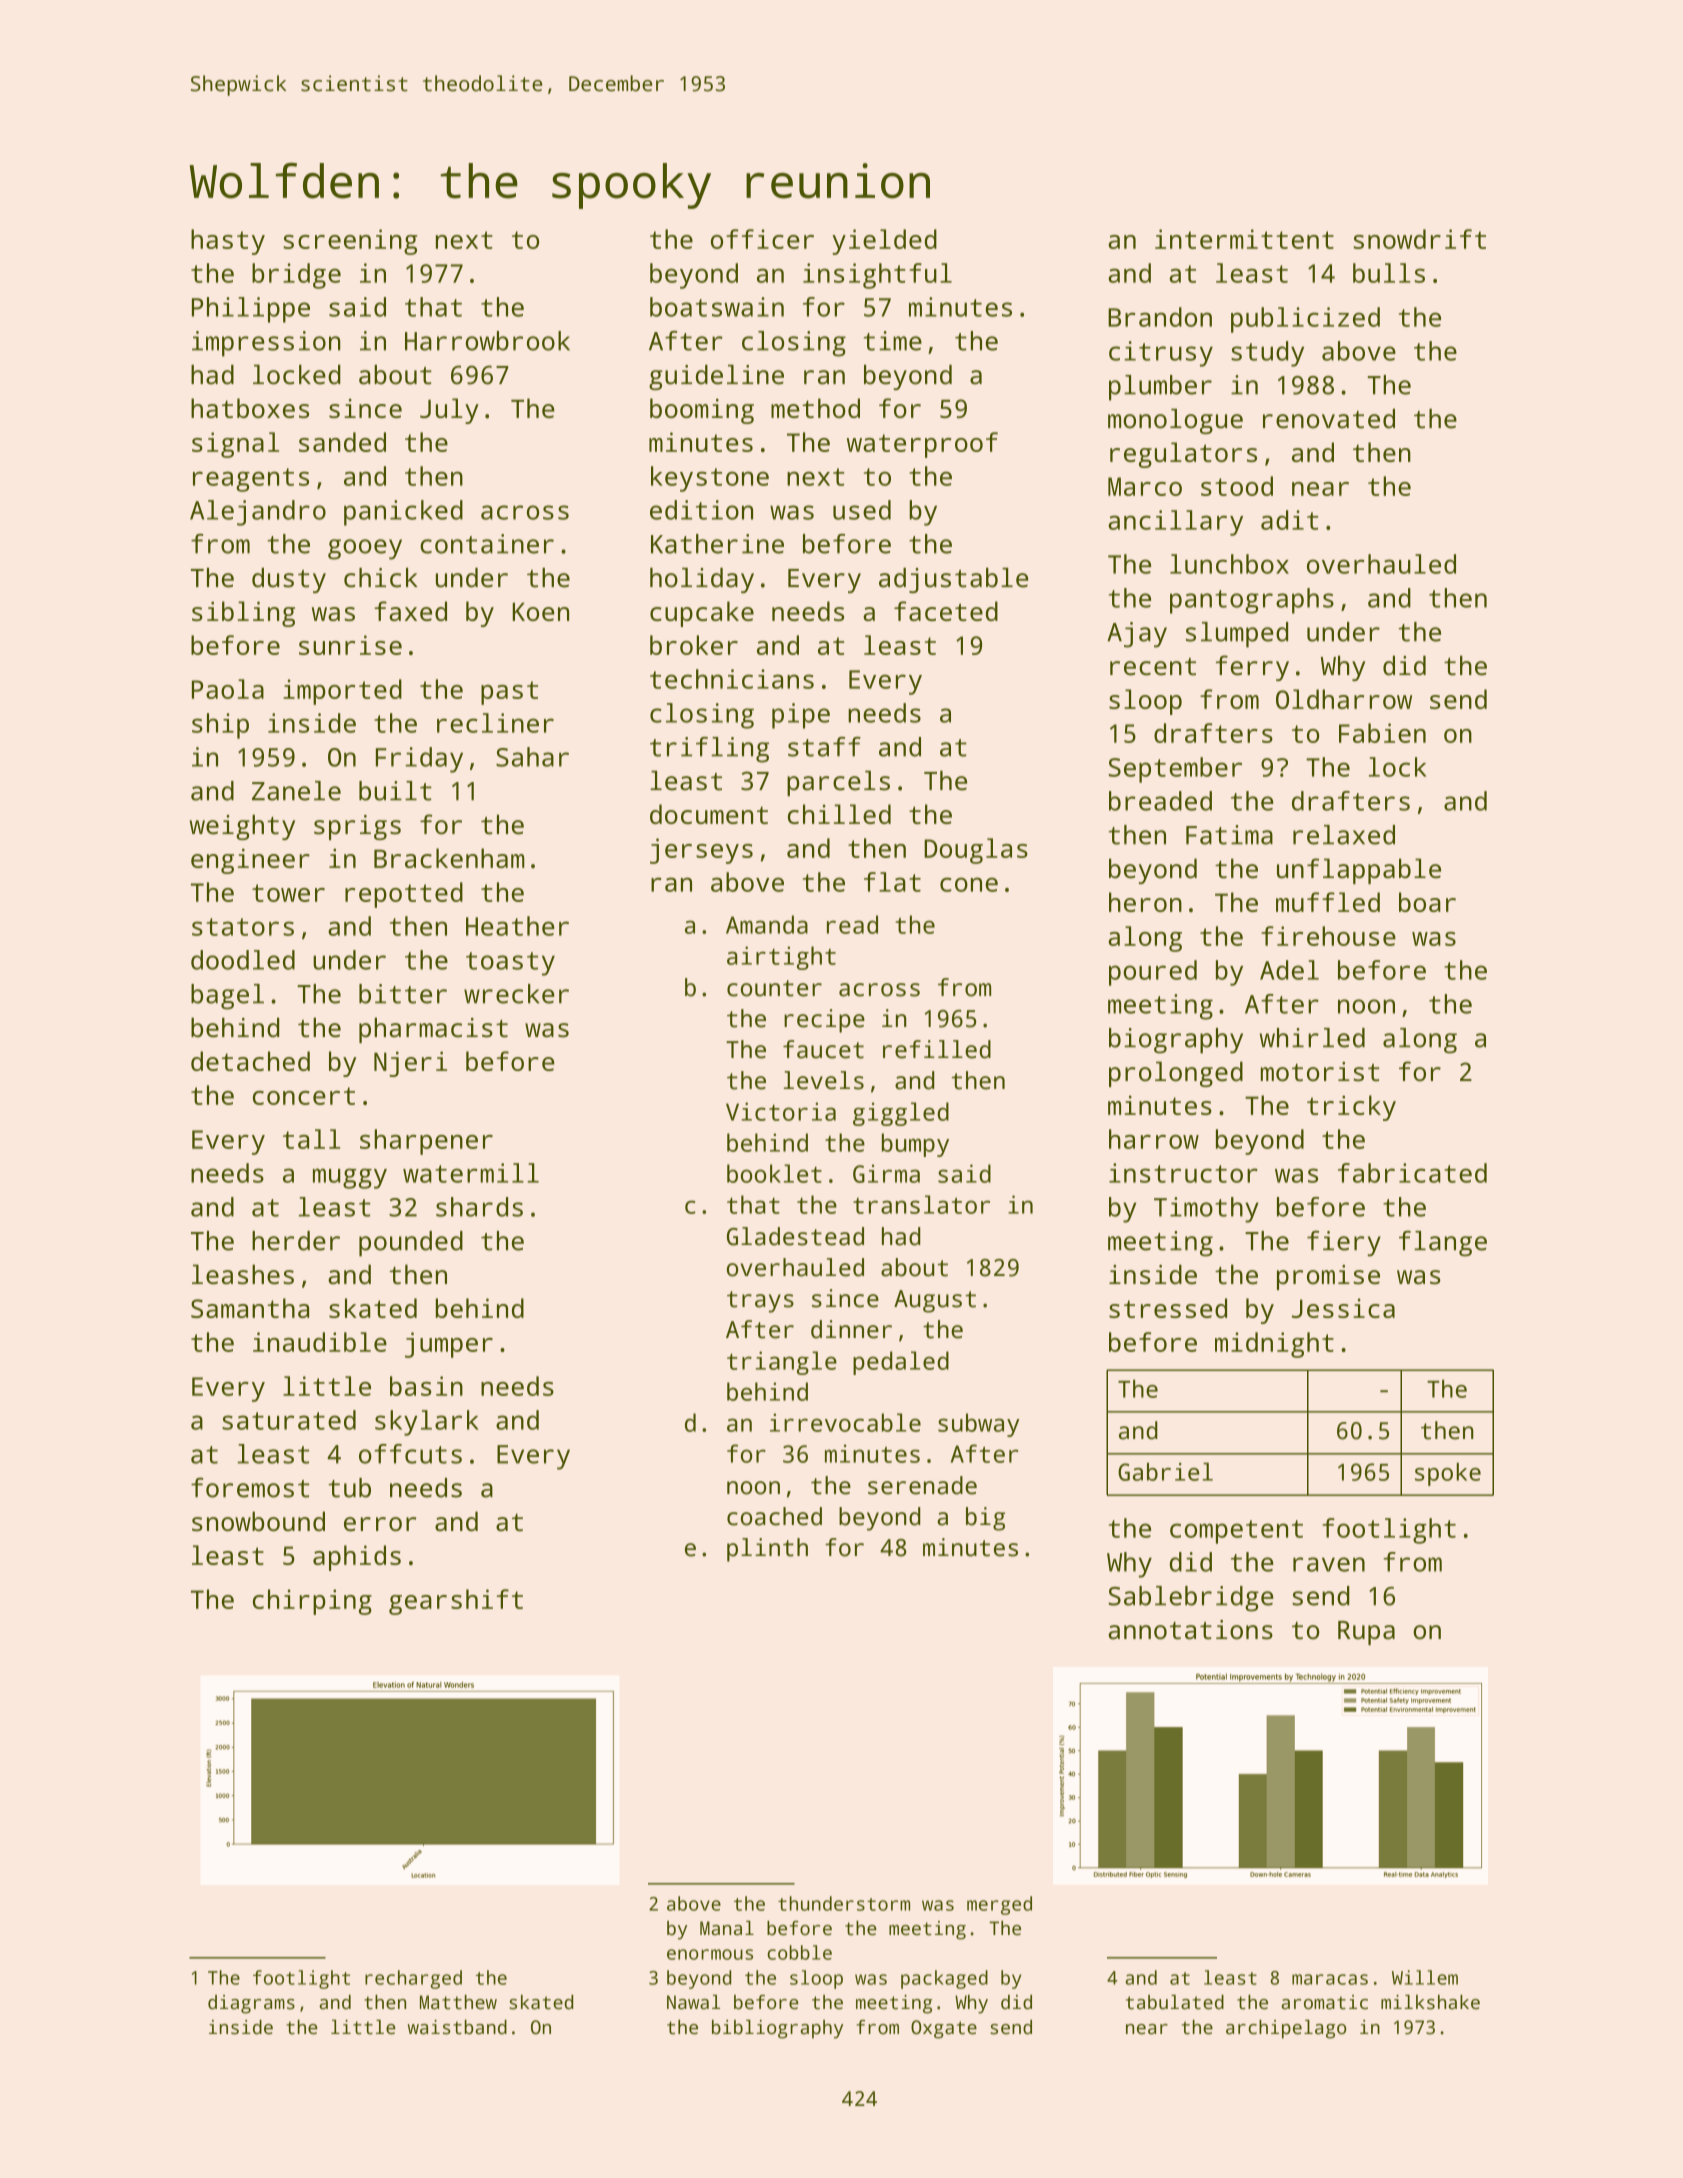  I want to click on waistband, so click(457, 2027).
